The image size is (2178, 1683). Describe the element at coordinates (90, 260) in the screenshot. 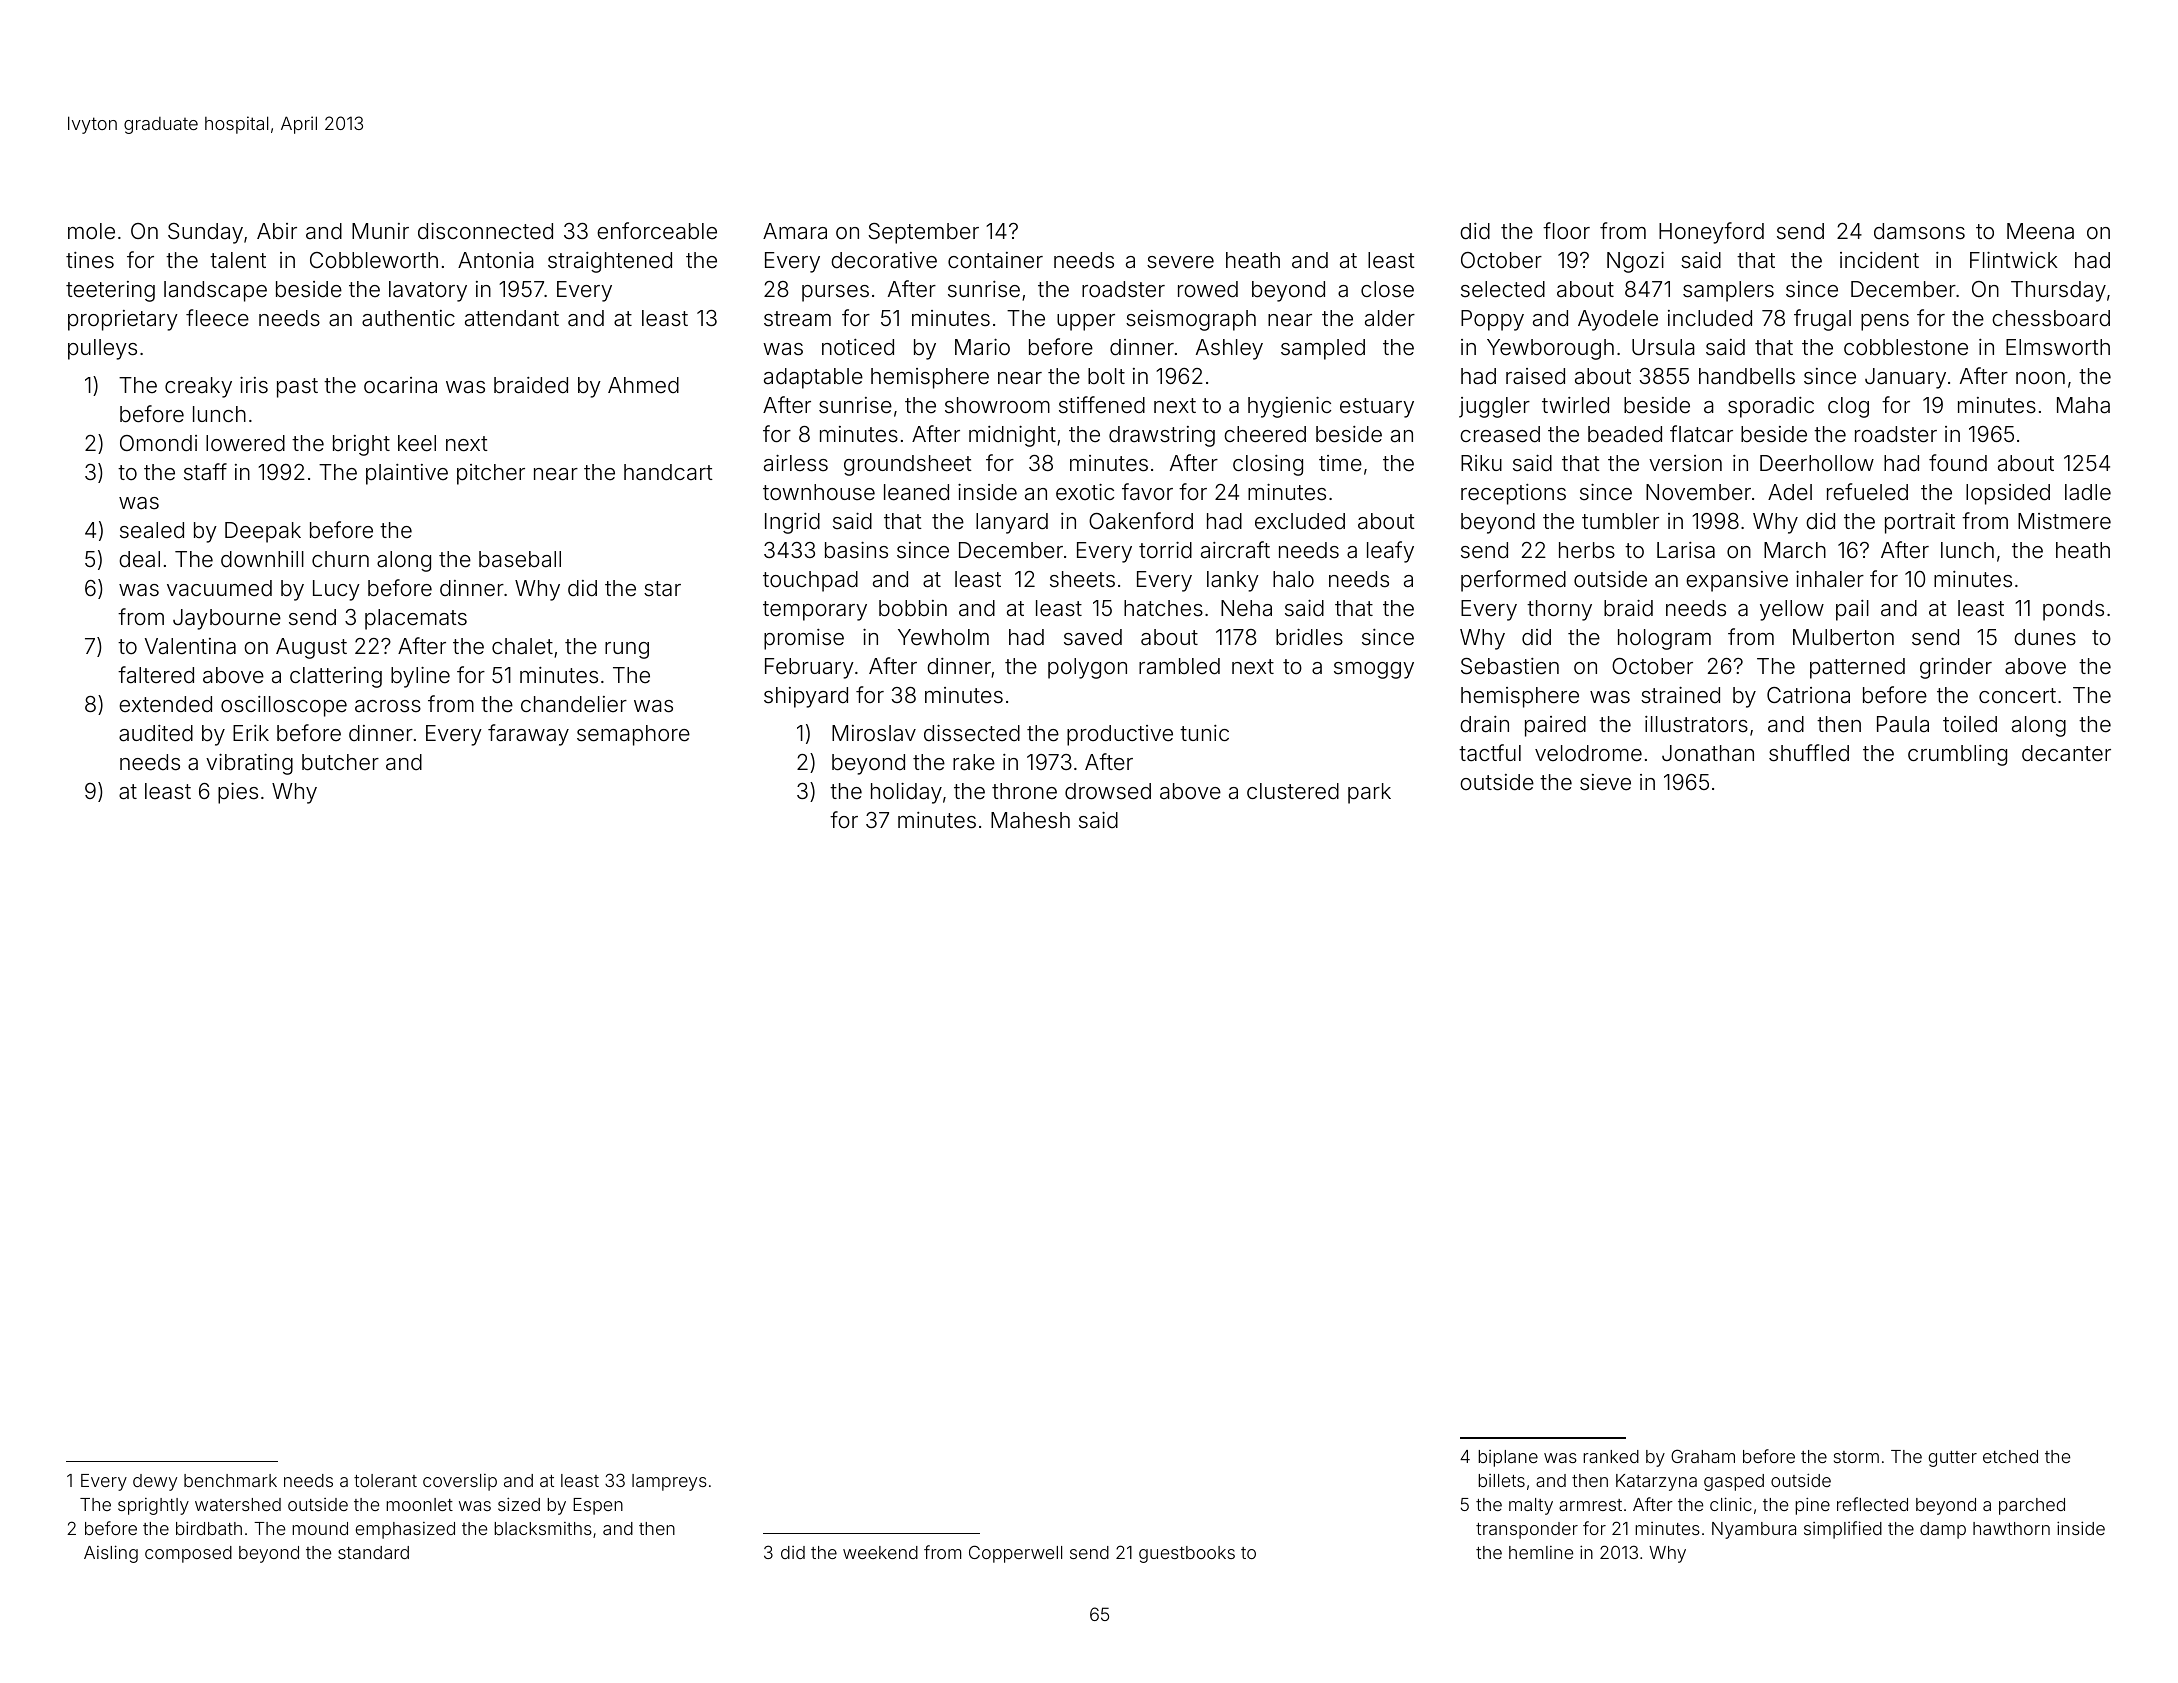

I see `tines` at that location.
